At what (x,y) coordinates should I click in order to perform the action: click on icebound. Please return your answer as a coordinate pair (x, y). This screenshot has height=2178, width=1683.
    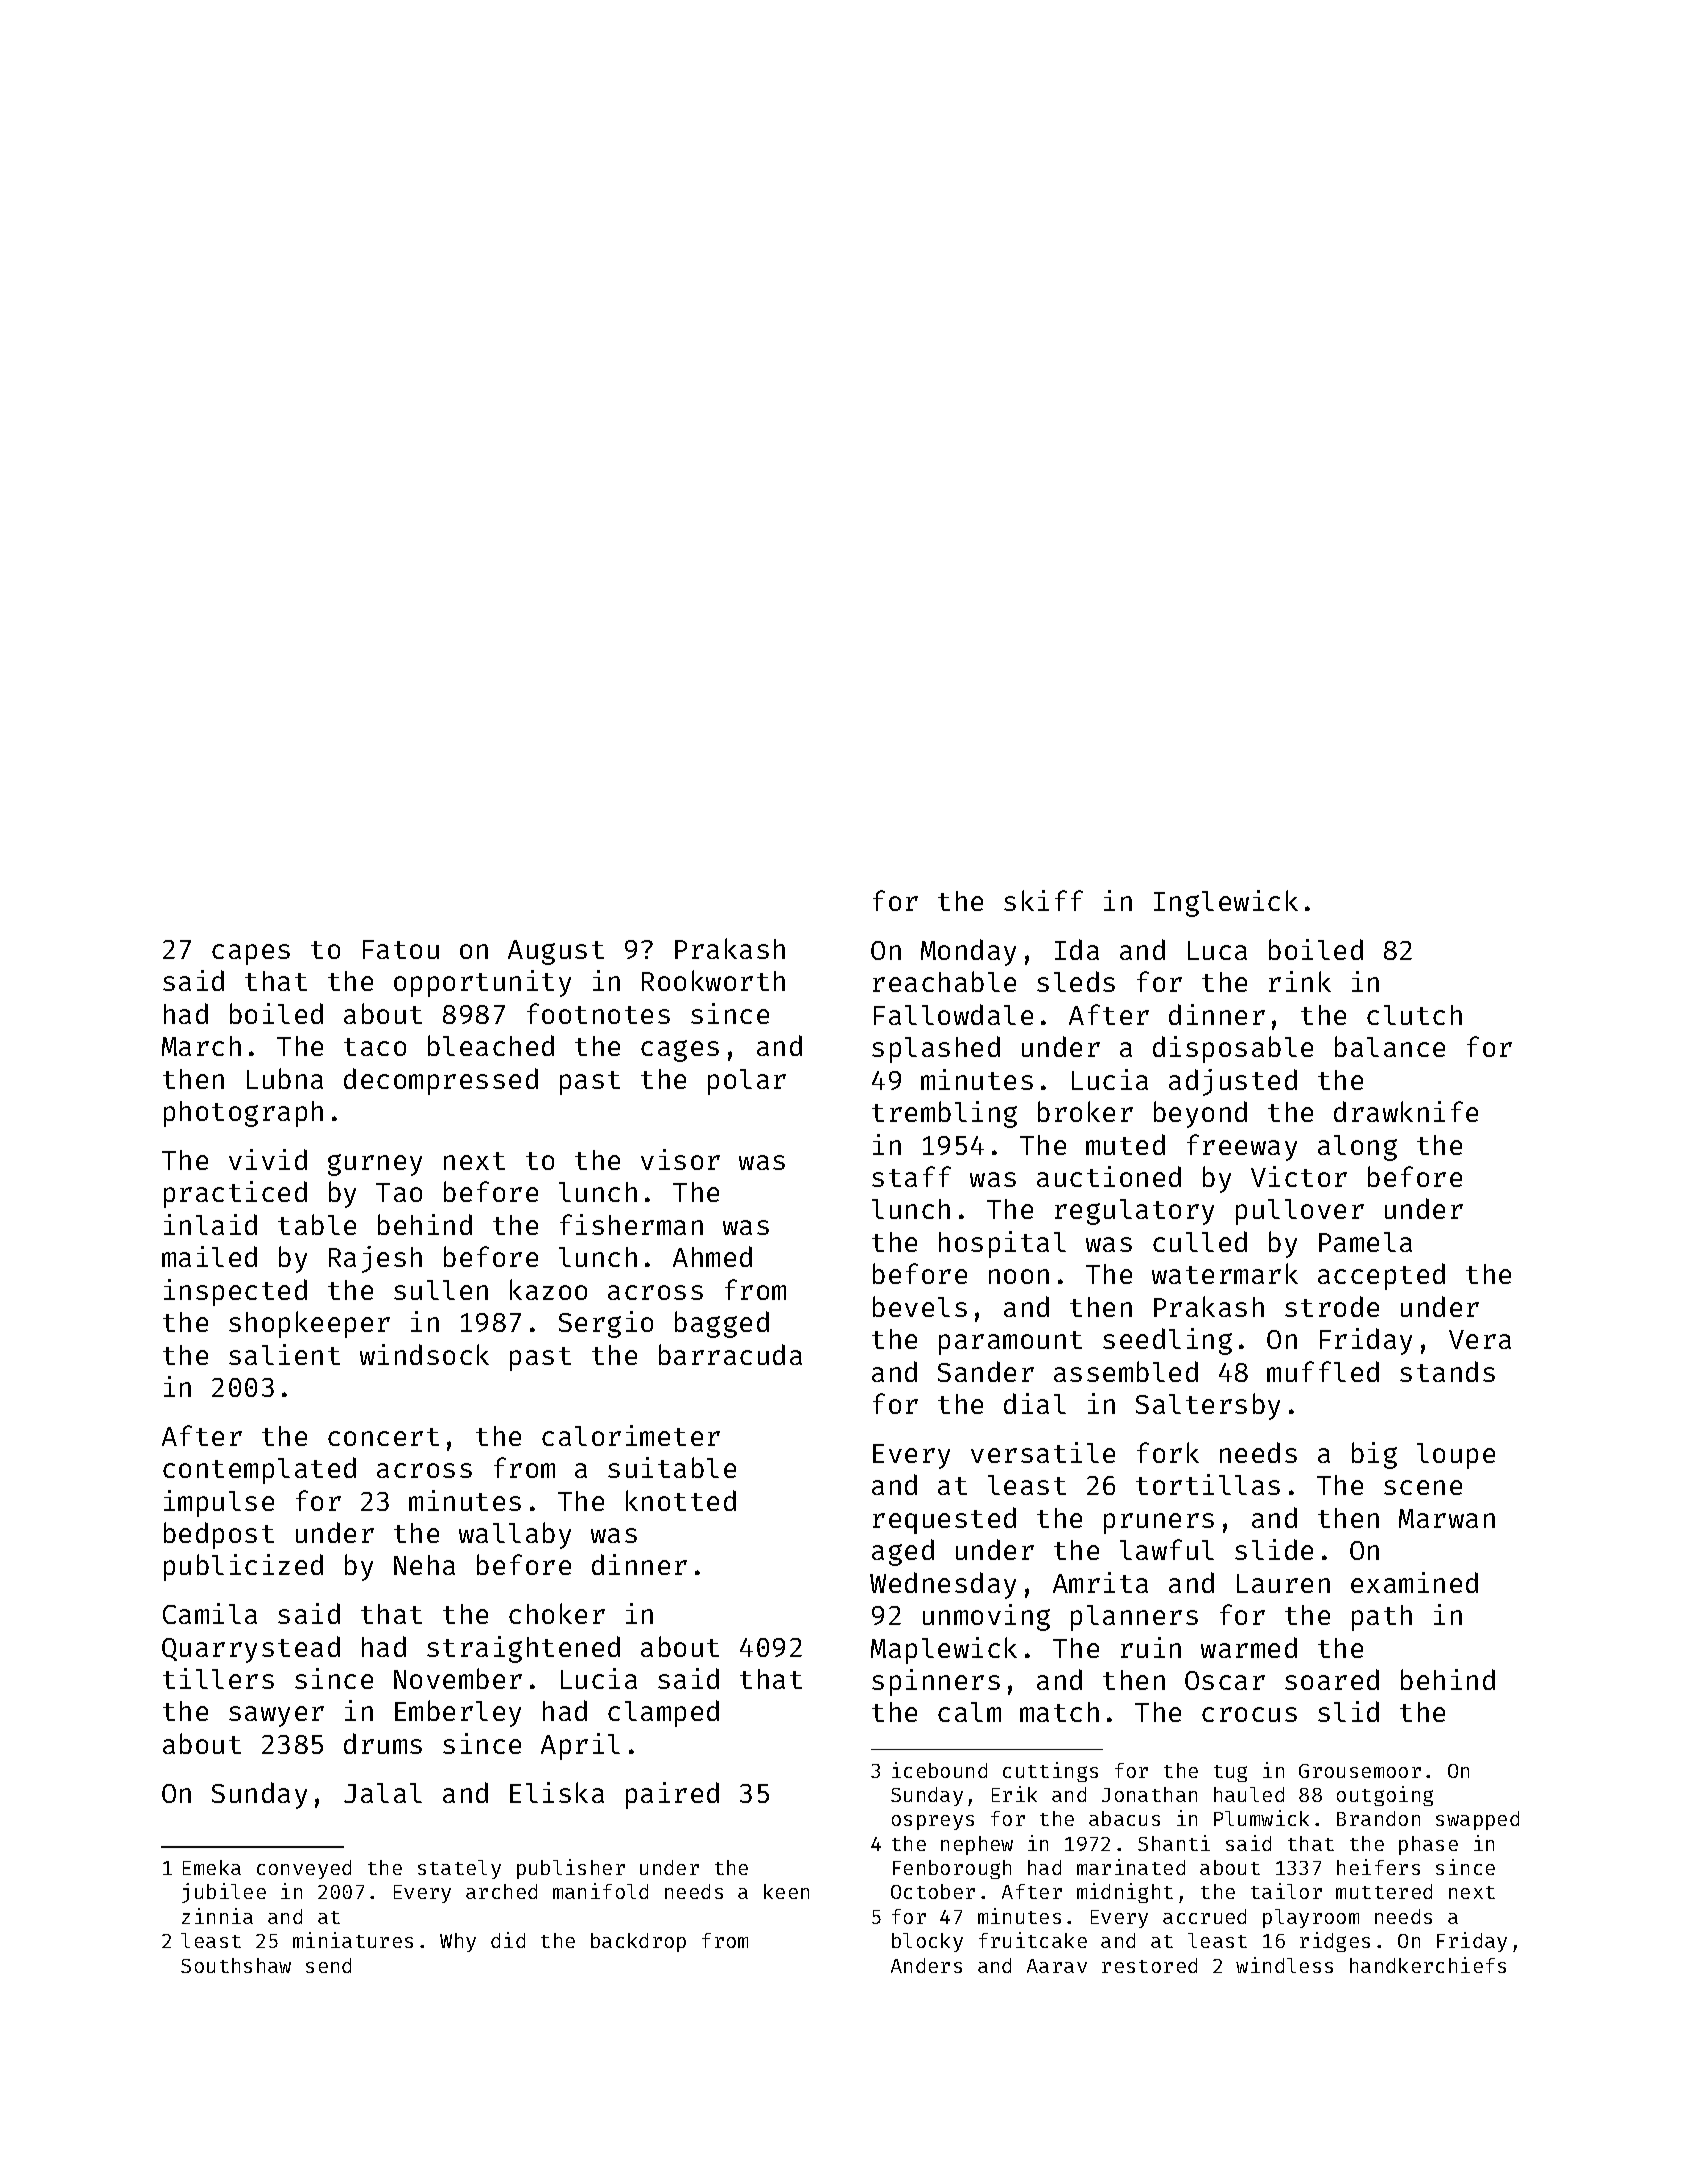
    Looking at the image, I should click on (939, 1770).
